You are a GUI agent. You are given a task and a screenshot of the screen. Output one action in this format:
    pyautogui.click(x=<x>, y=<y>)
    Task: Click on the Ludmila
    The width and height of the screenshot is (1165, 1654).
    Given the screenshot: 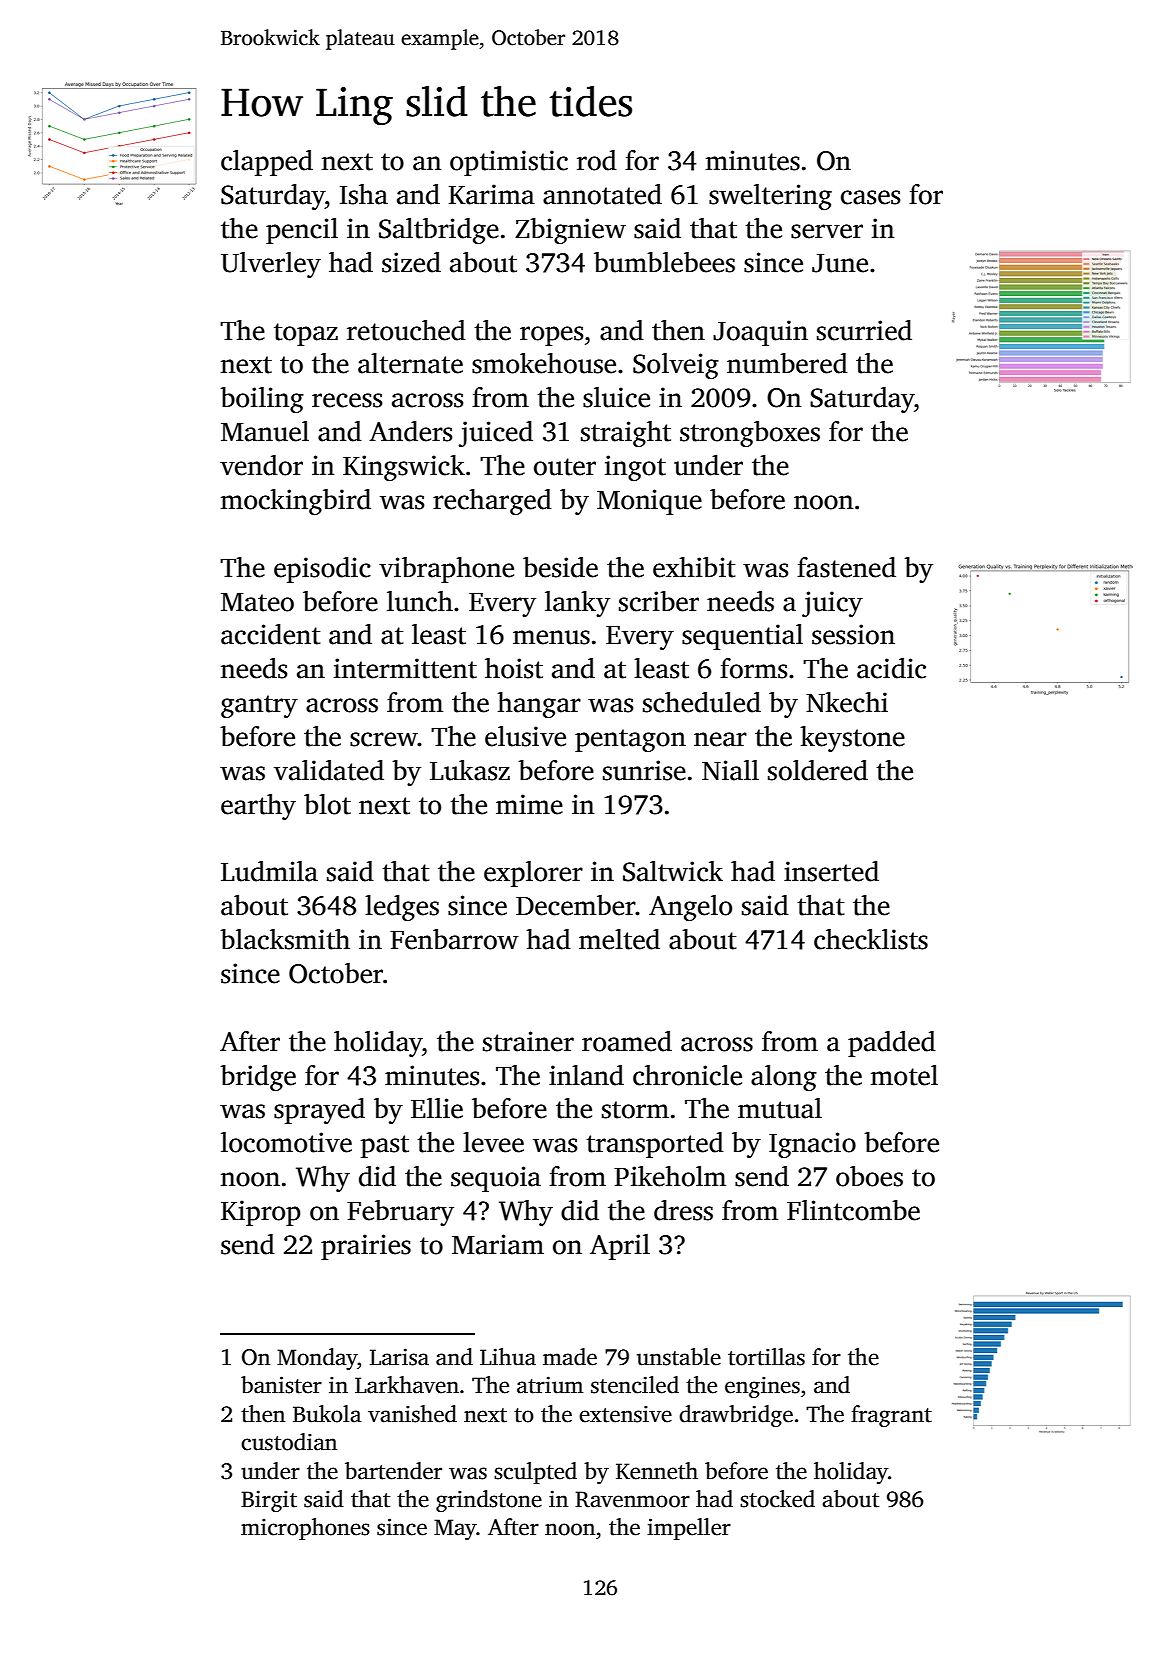 What is the action you would take?
    pyautogui.click(x=269, y=871)
